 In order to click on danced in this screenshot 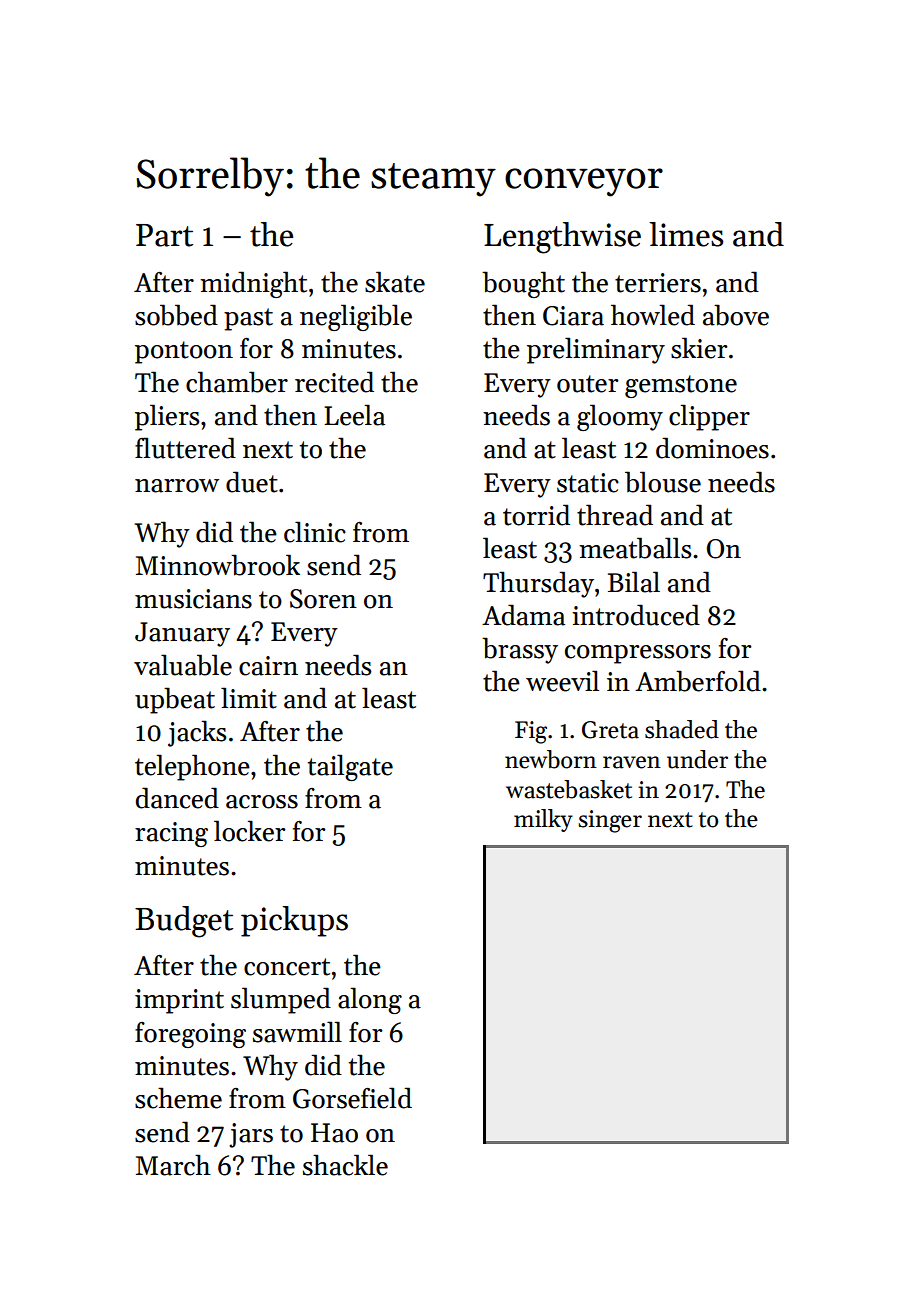, I will do `click(177, 798)`.
